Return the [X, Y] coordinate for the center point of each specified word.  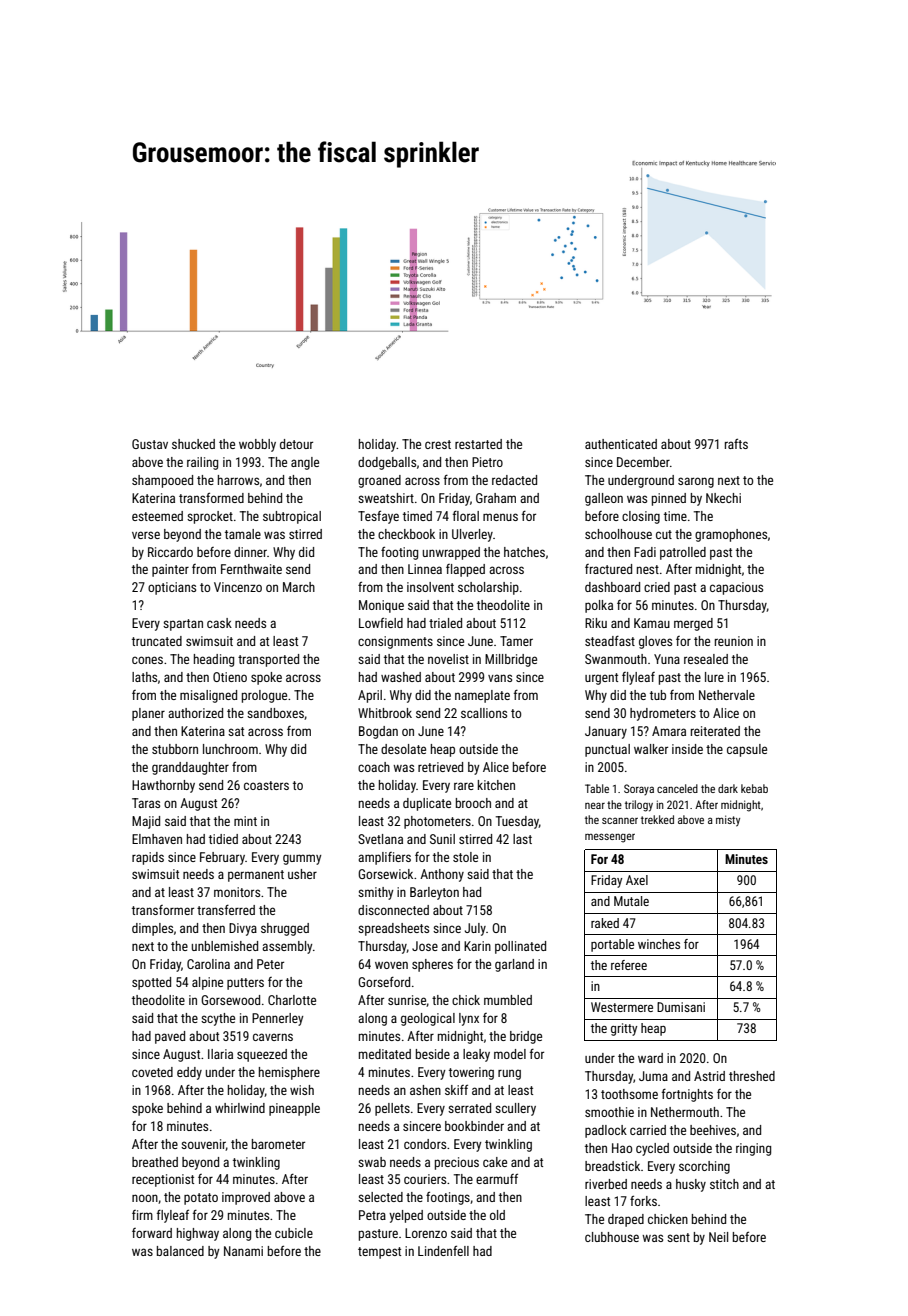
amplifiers [384, 858]
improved [246, 1198]
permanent [256, 876]
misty [728, 821]
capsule [747, 750]
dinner [250, 552]
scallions [484, 713]
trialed [445, 623]
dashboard [612, 587]
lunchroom [230, 749]
